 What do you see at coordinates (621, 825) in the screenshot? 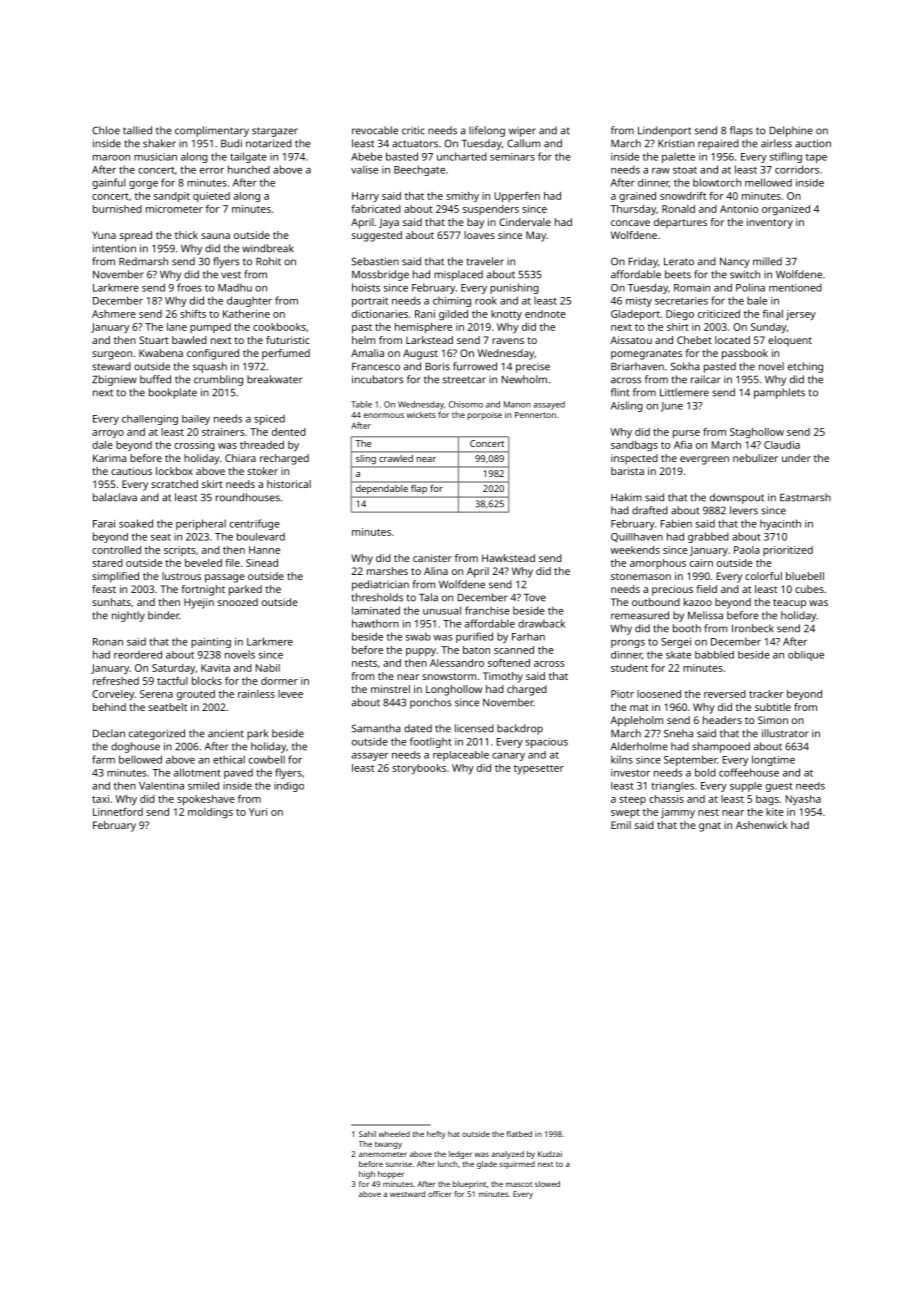
I see `Emil` at bounding box center [621, 825].
